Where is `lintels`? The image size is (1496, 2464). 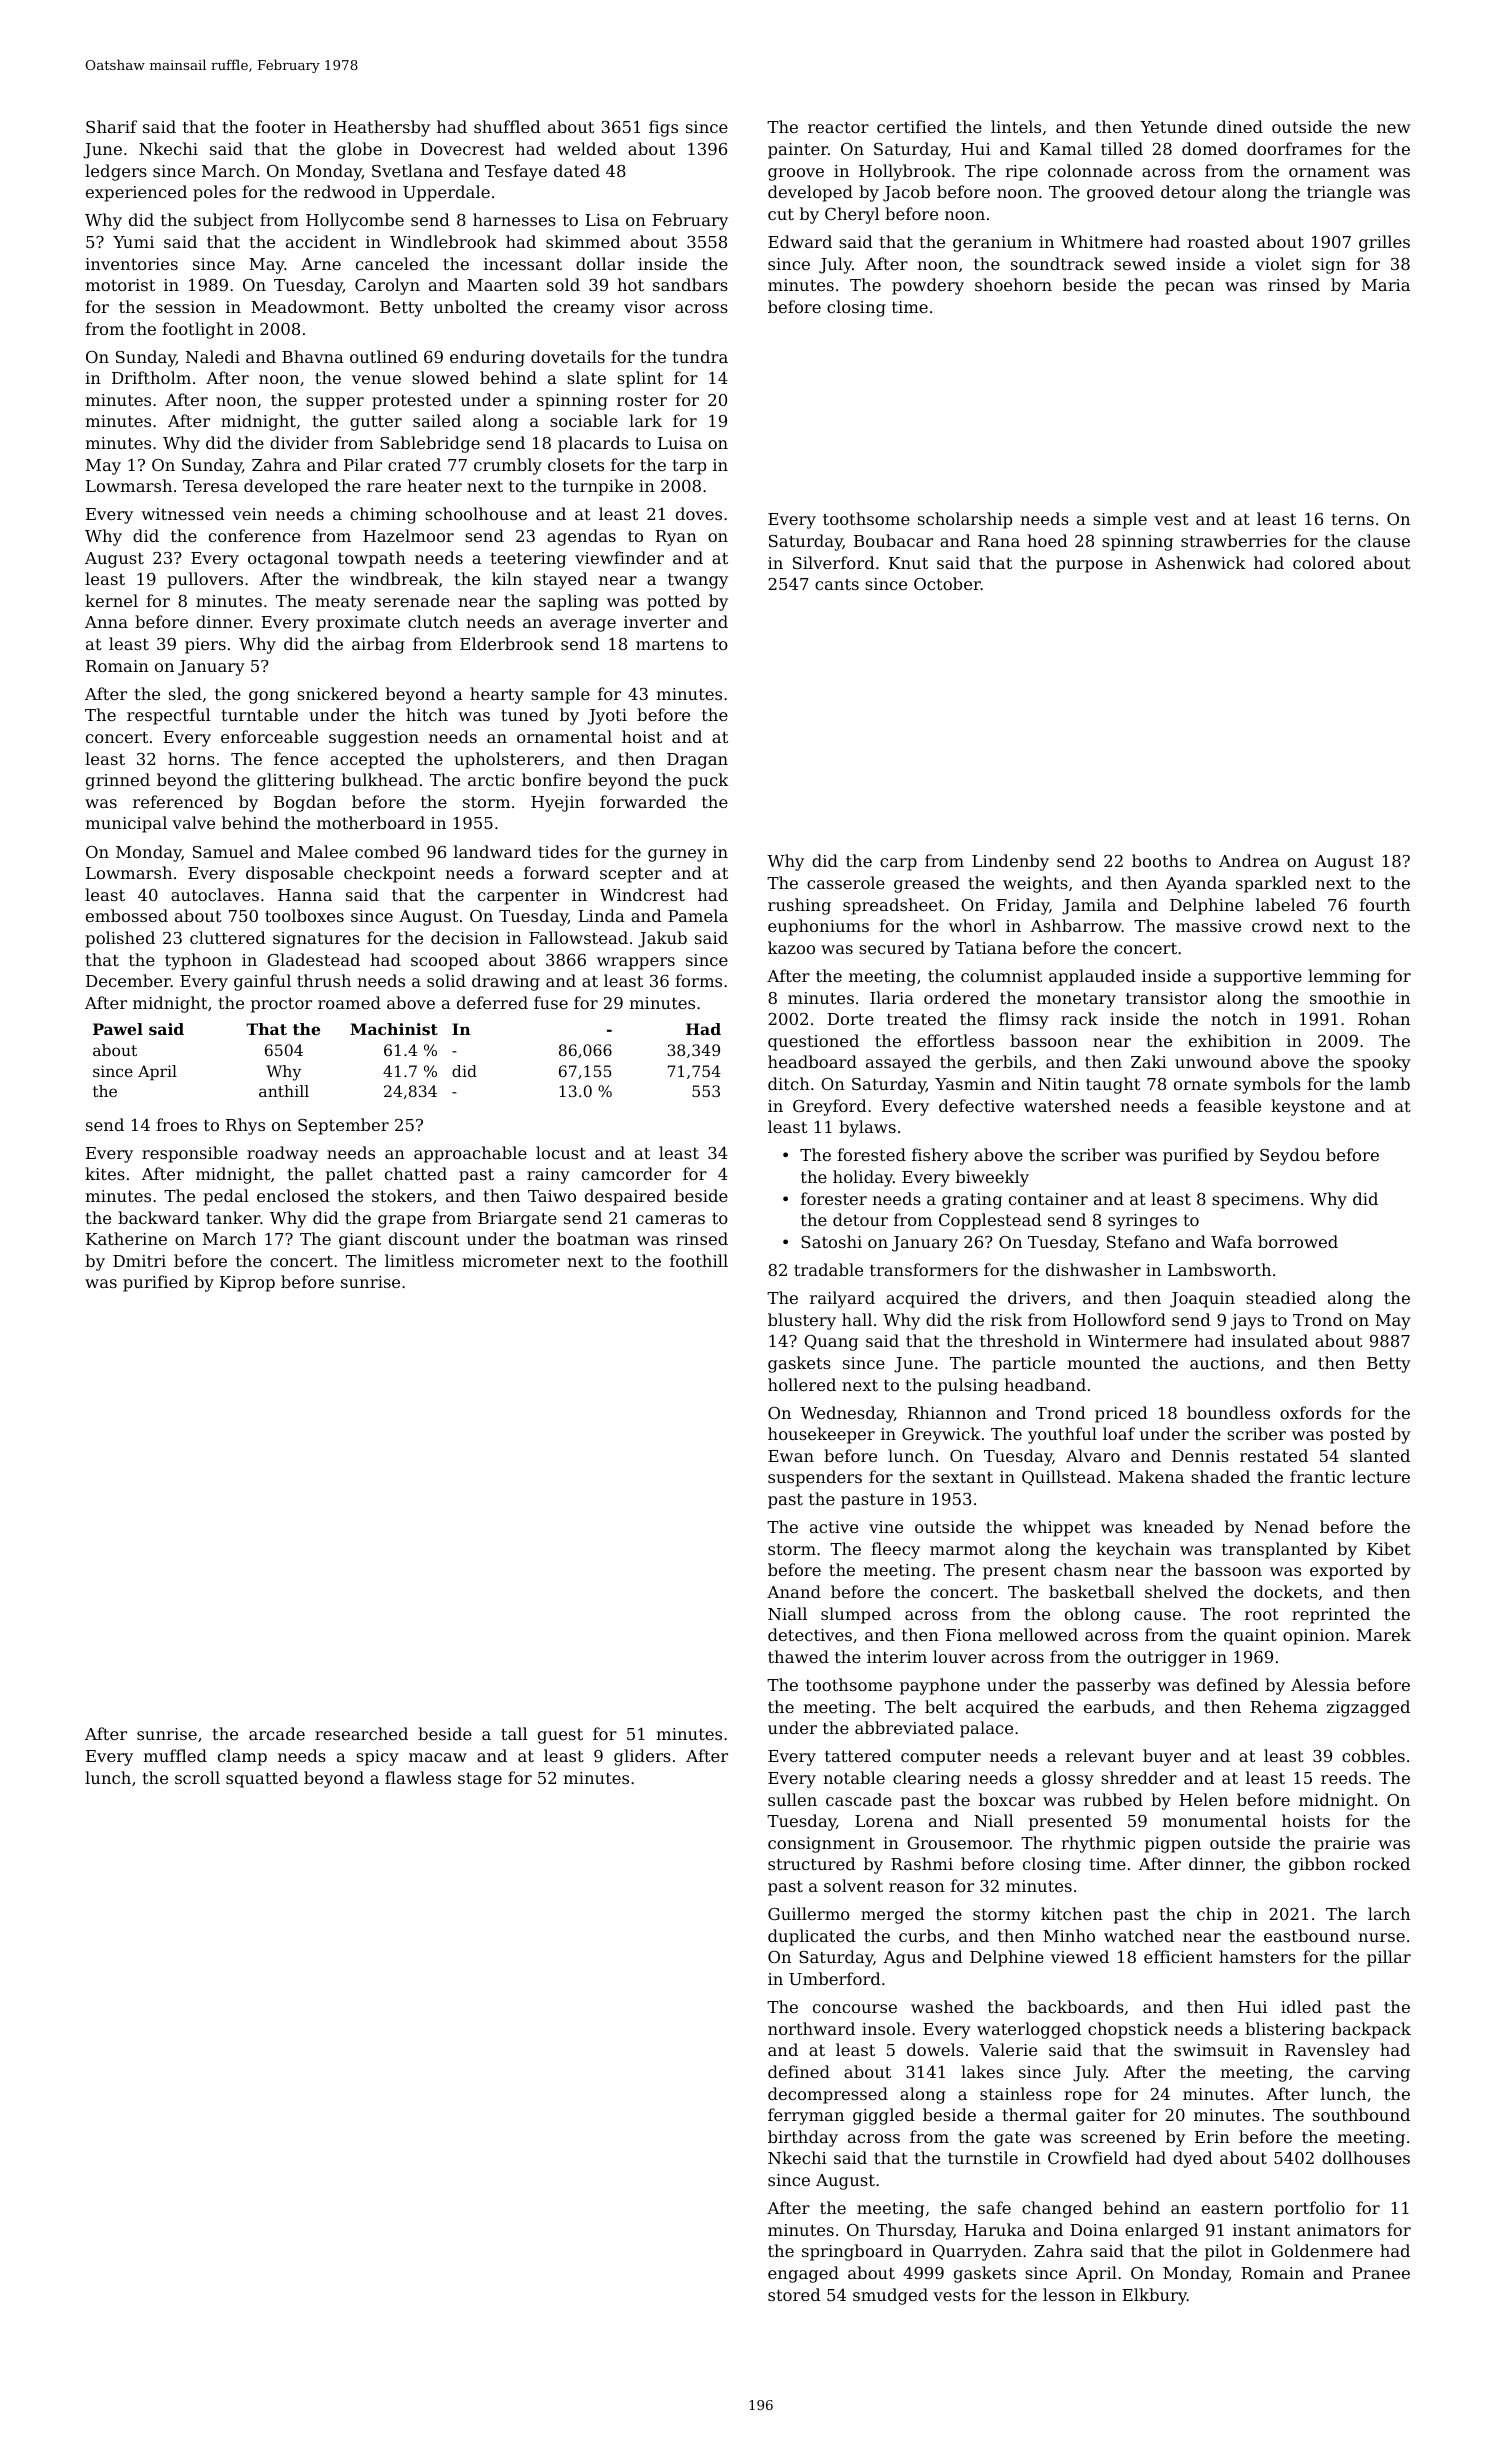 lintels is located at coordinates (1016, 126).
